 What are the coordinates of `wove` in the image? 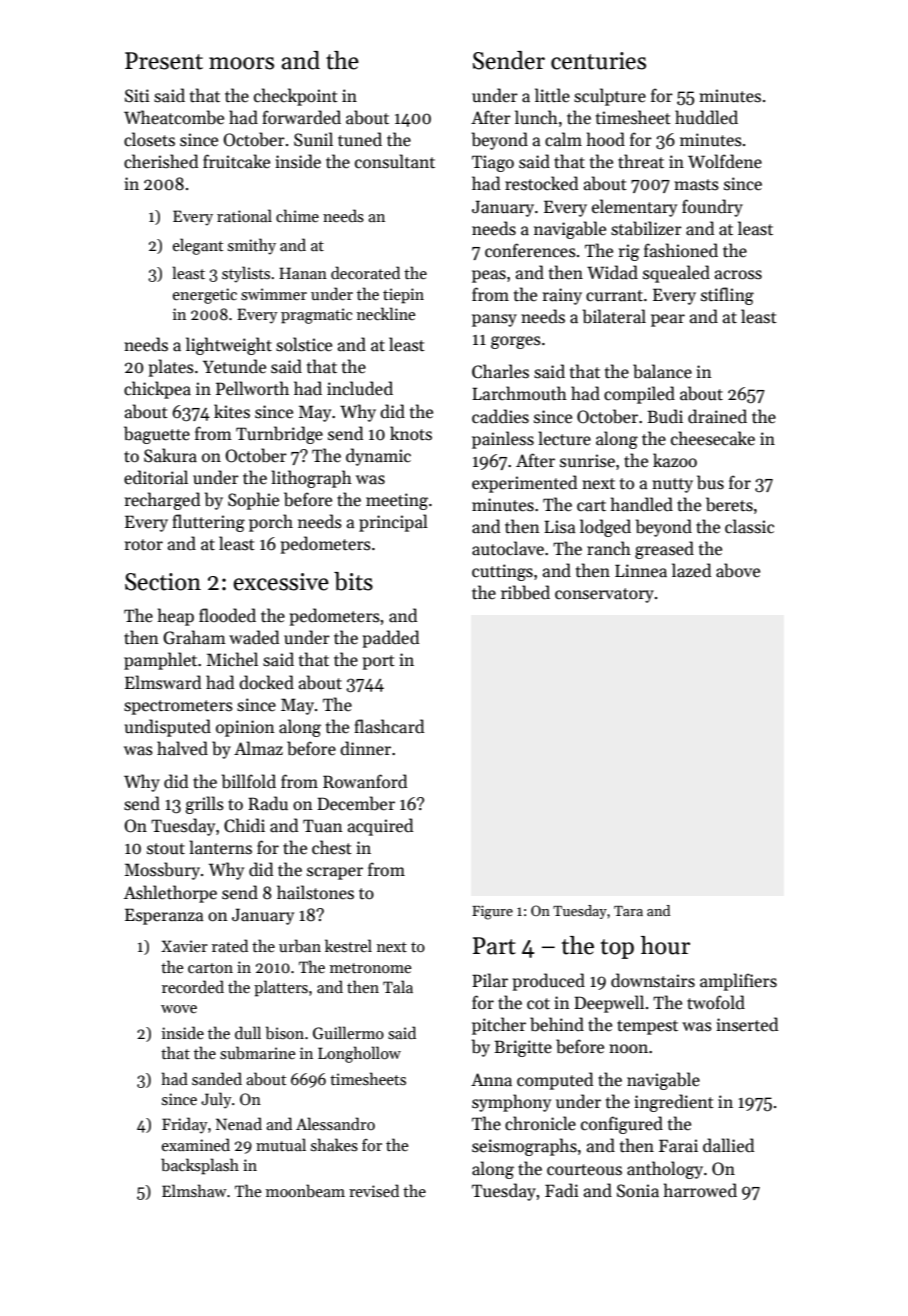 It's located at (179, 1009).
